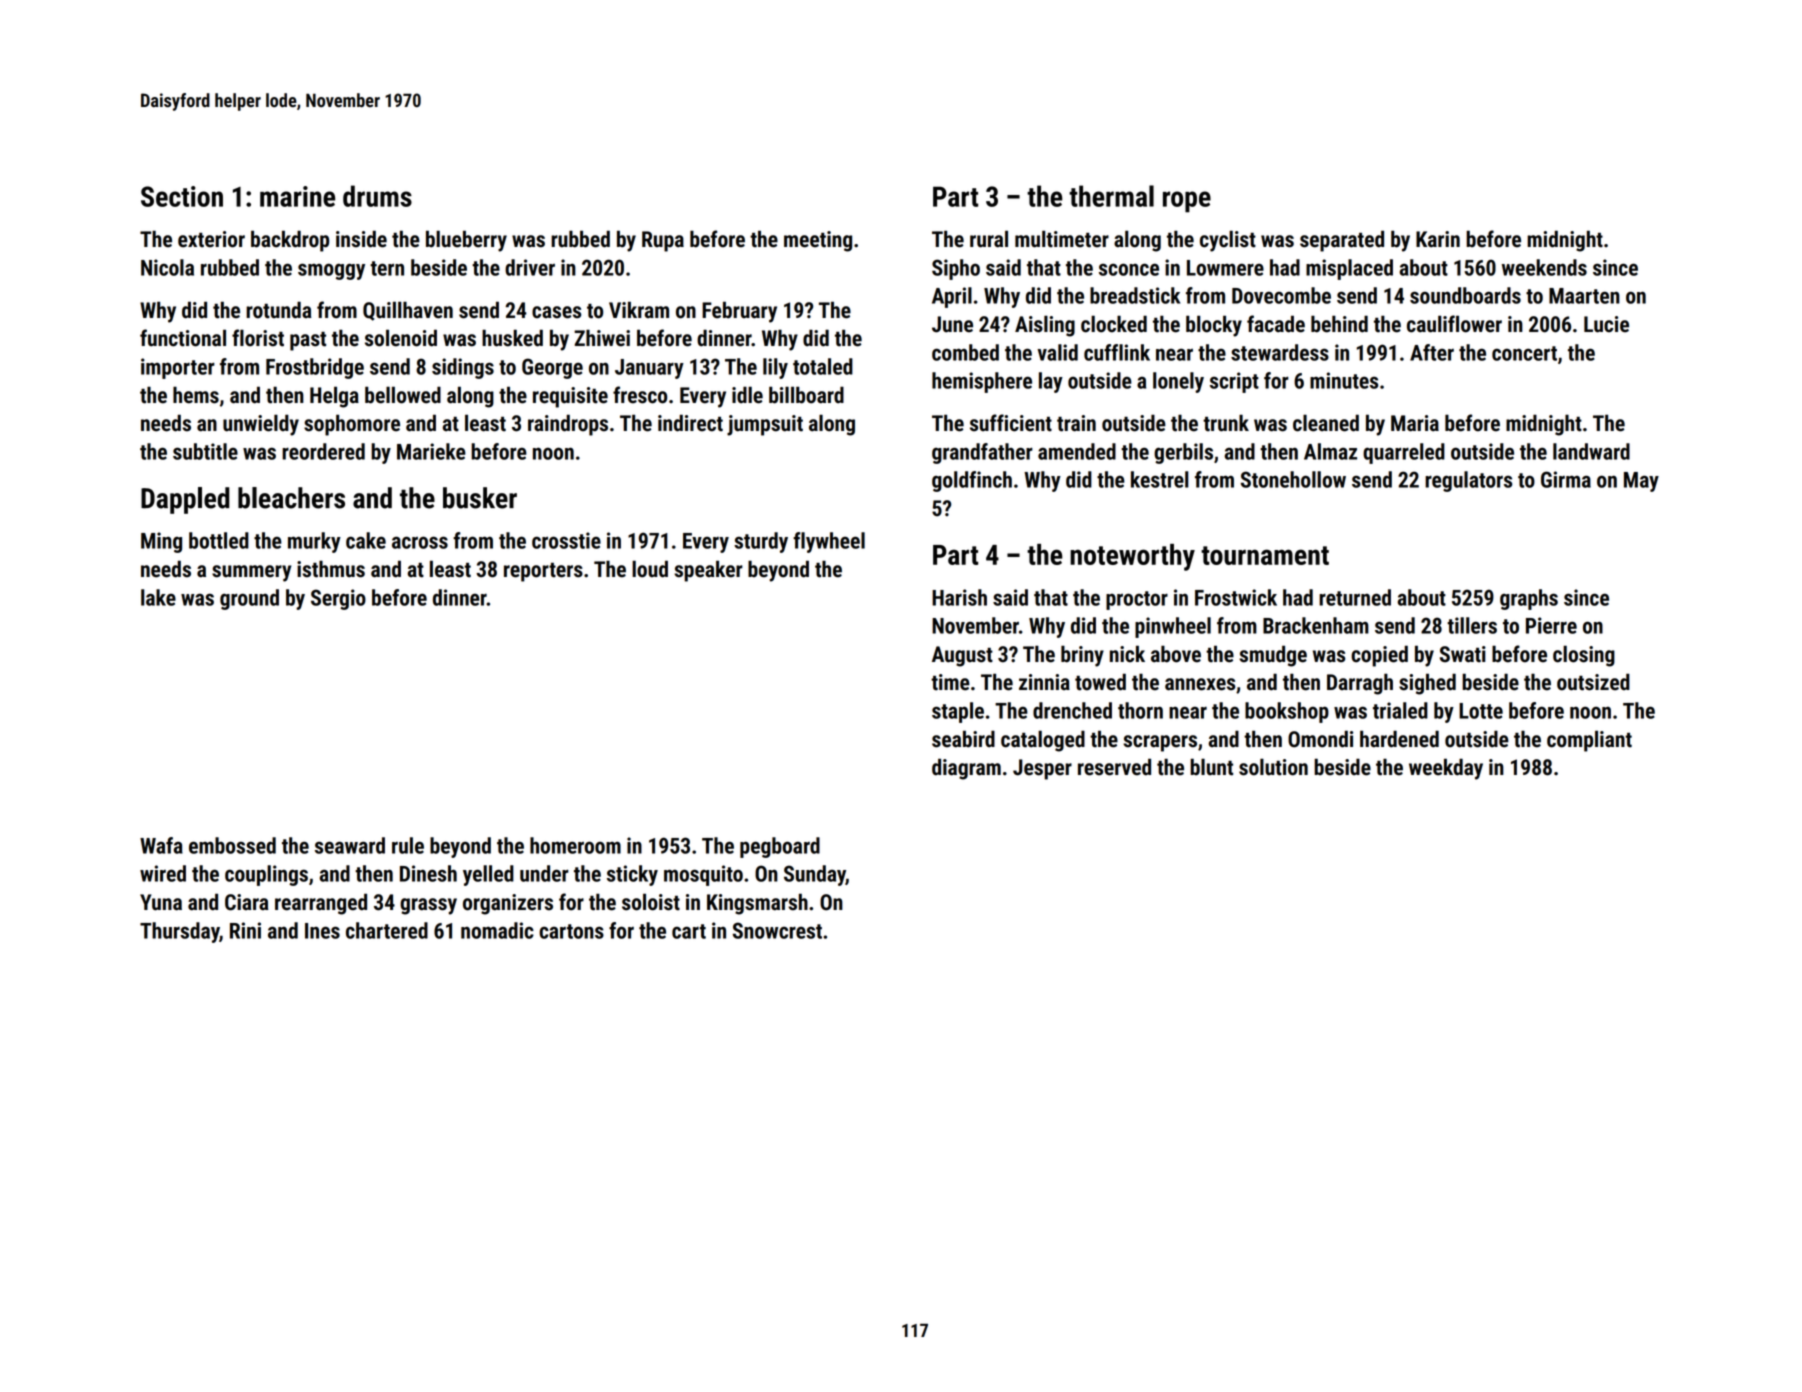 The width and height of the screenshot is (1802, 1392). I want to click on regulators, so click(1468, 481).
